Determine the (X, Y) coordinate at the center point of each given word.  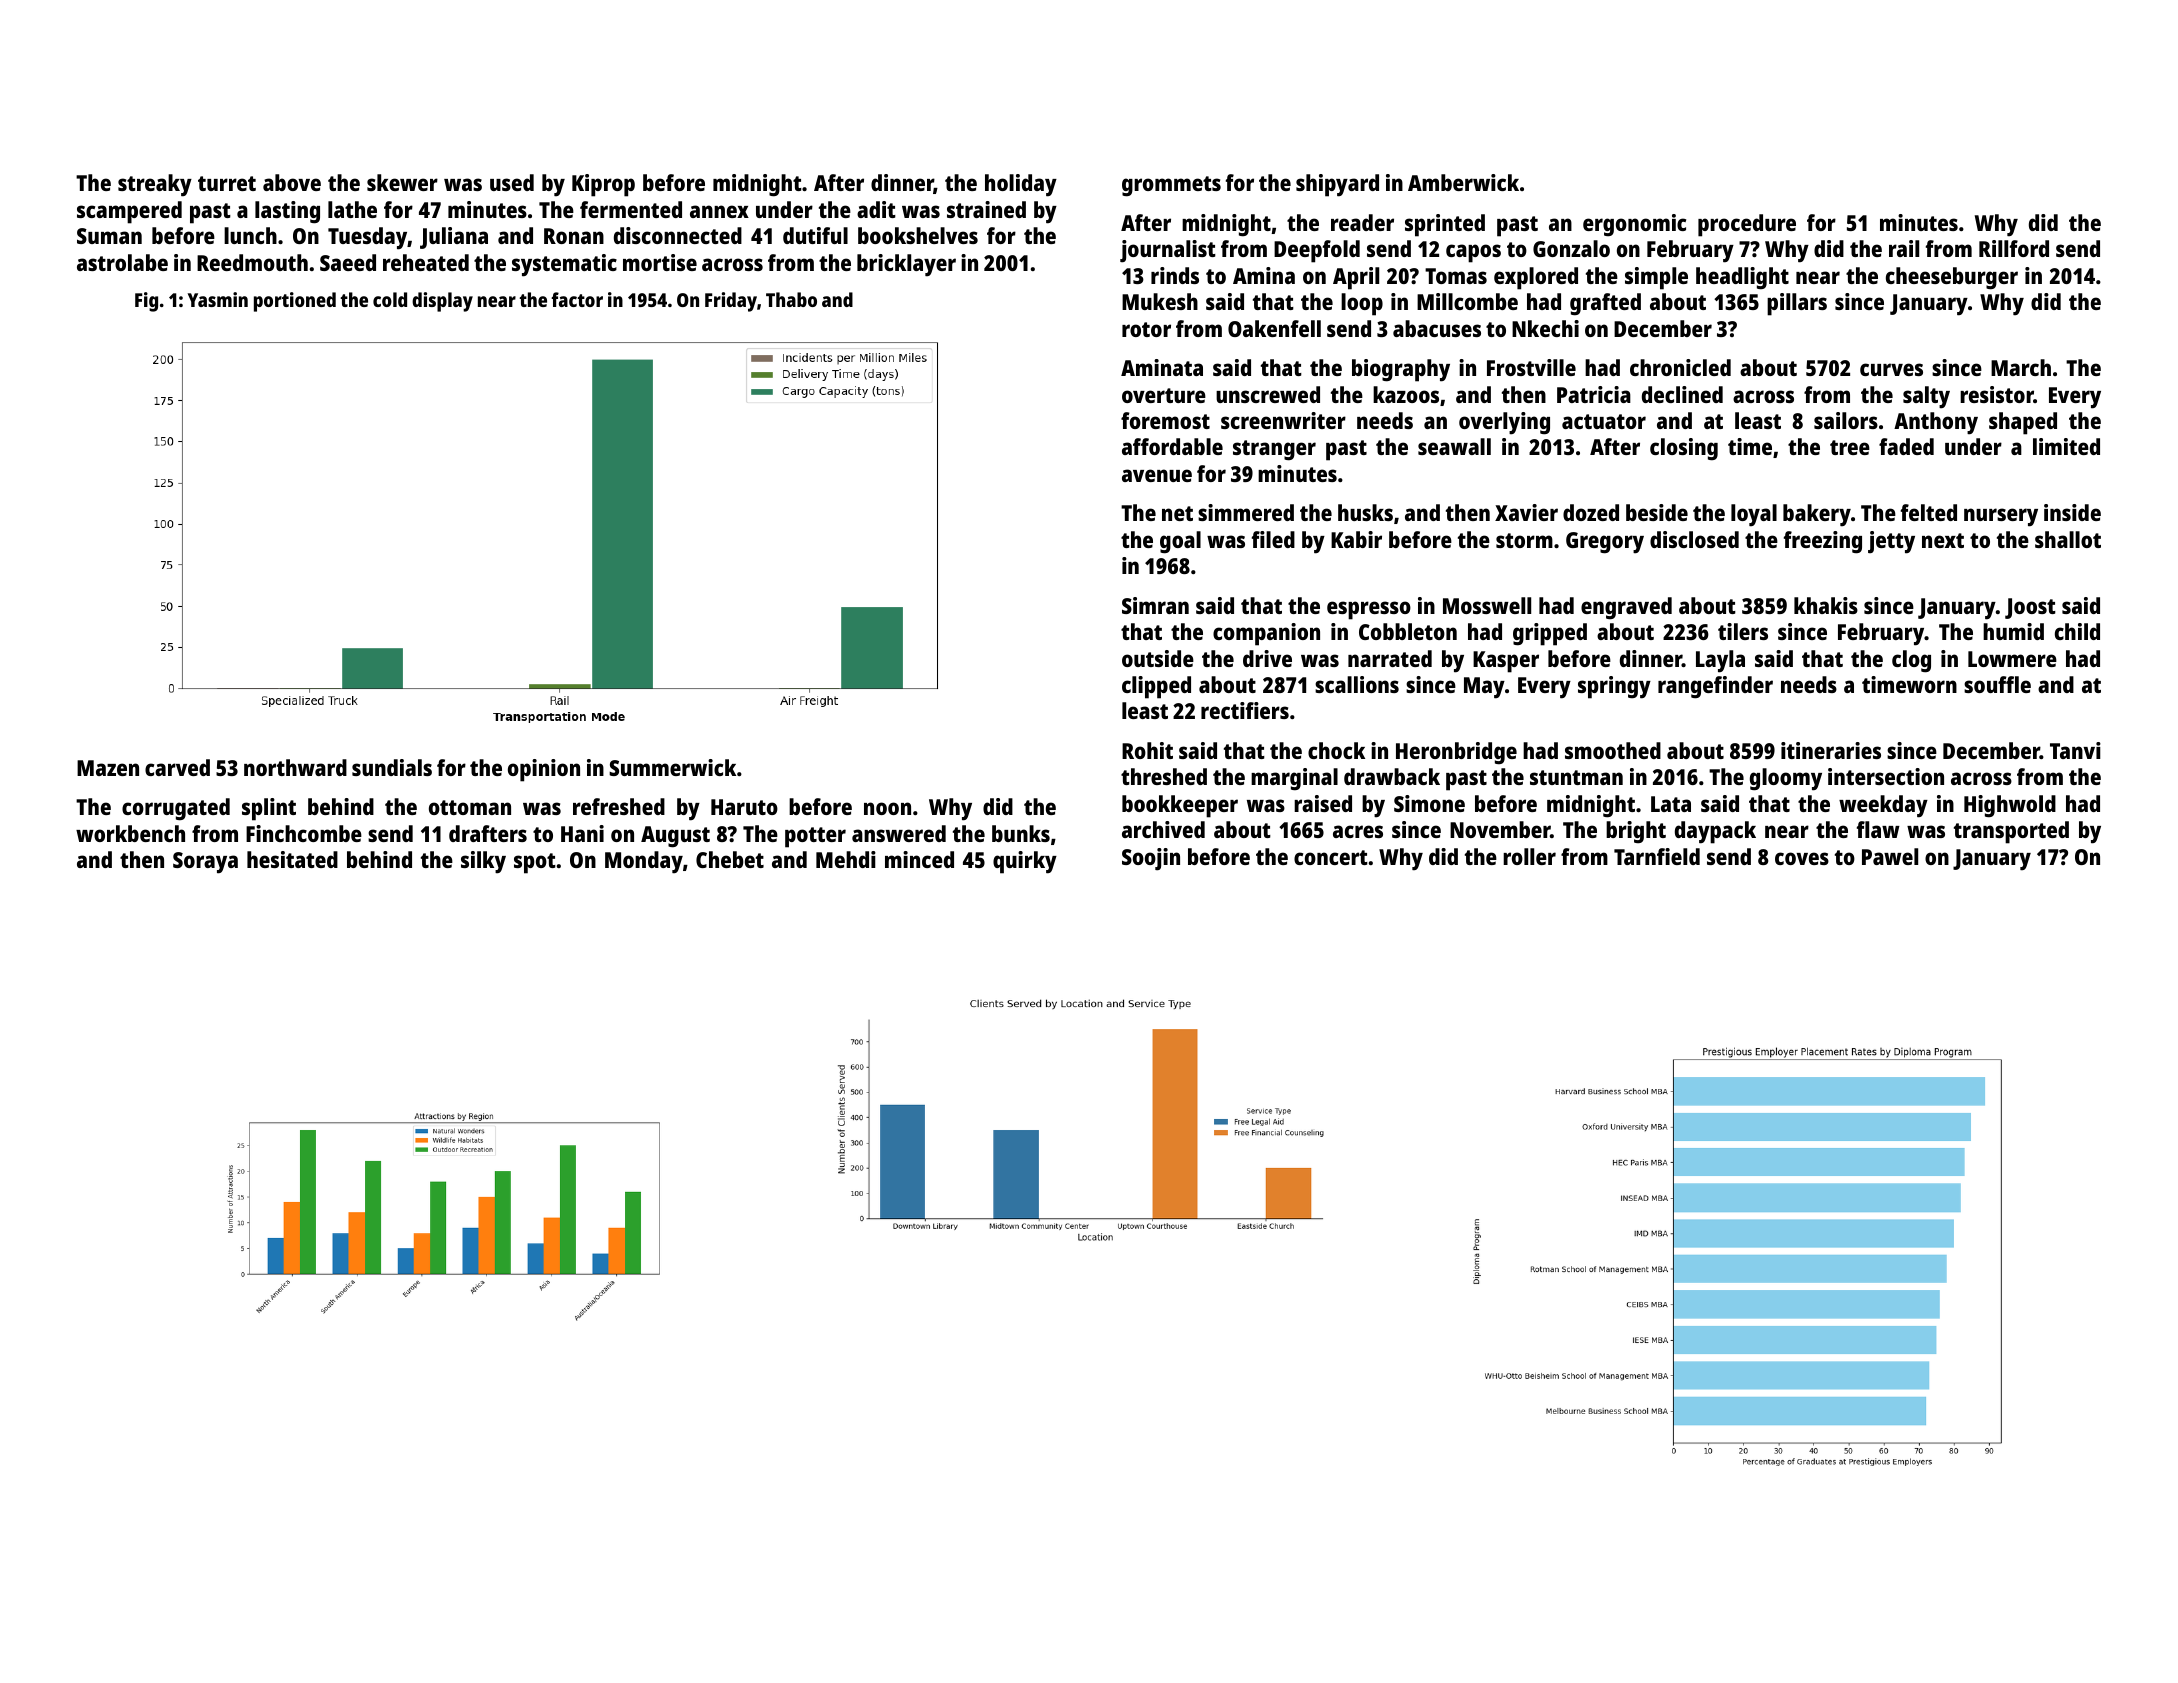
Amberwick (1463, 182)
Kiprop (603, 185)
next (1943, 540)
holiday (1021, 185)
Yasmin (218, 299)
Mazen (108, 768)
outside (1158, 658)
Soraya (205, 863)
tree (1850, 447)
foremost (1165, 420)
